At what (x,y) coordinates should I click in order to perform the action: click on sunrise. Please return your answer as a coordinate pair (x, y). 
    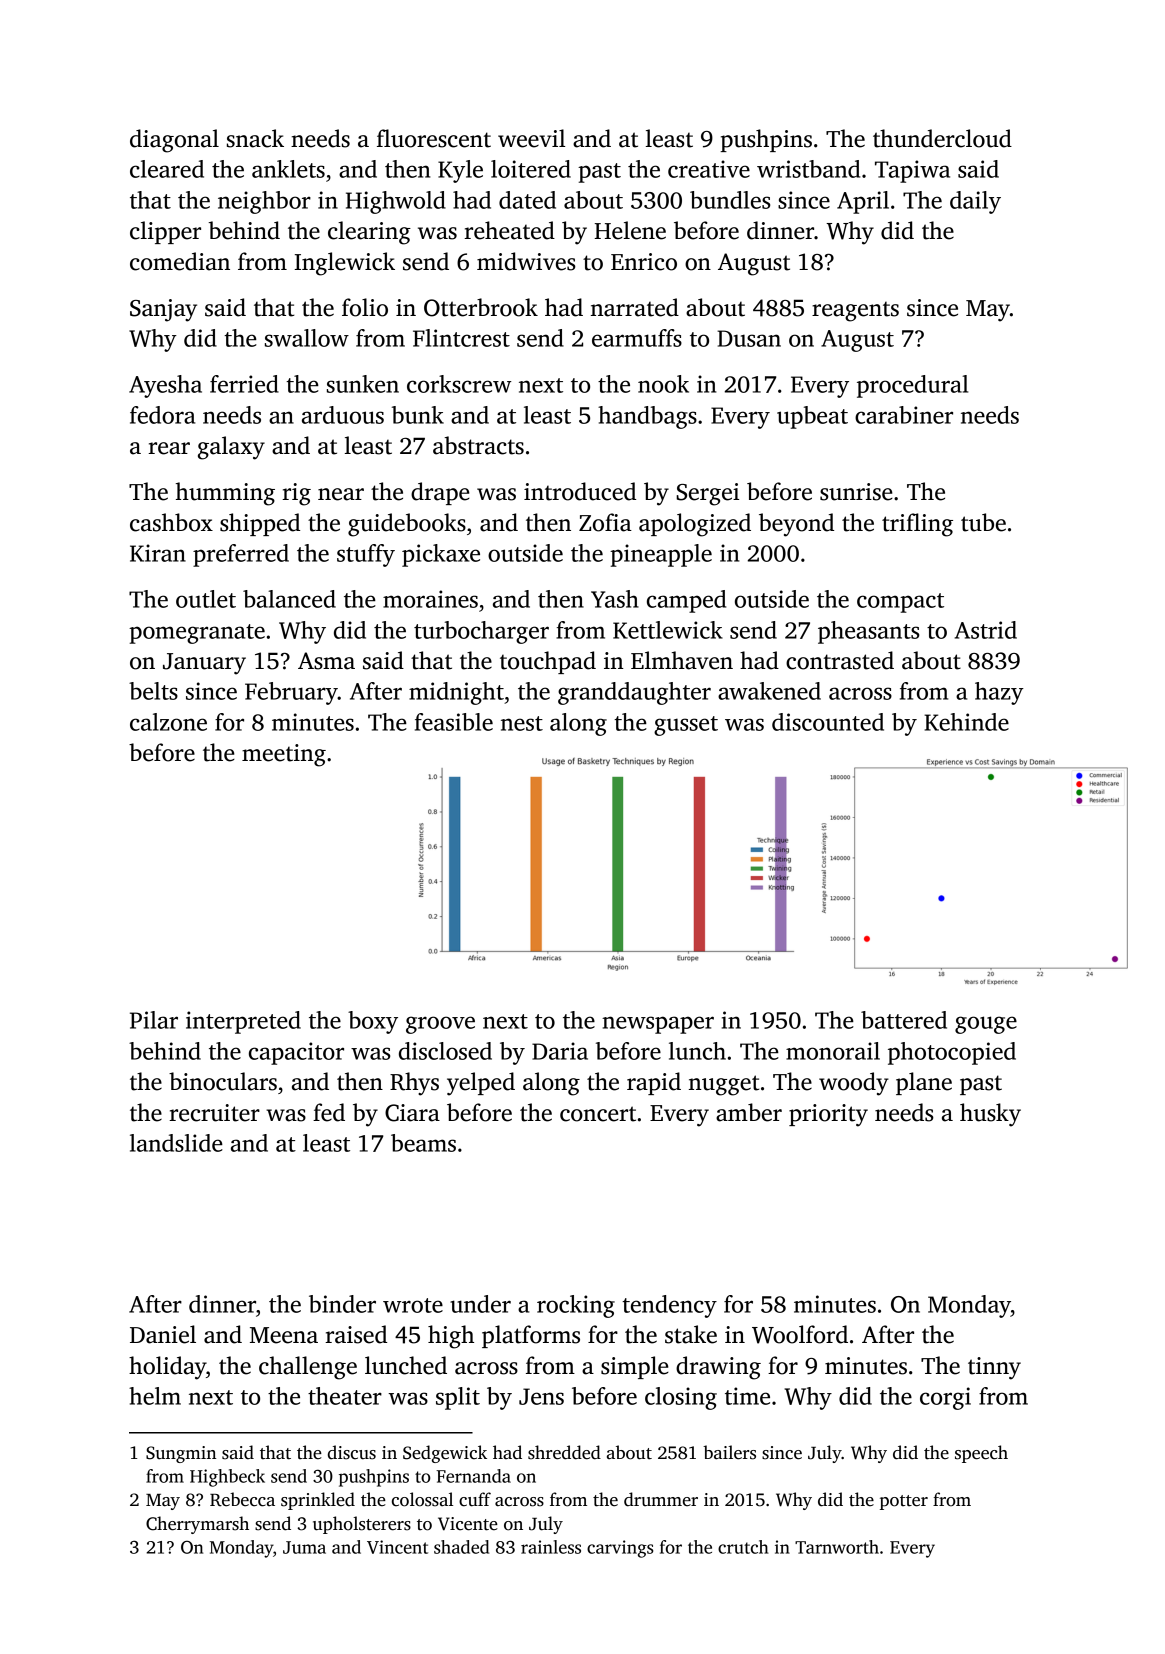
    Looking at the image, I should click on (856, 492).
